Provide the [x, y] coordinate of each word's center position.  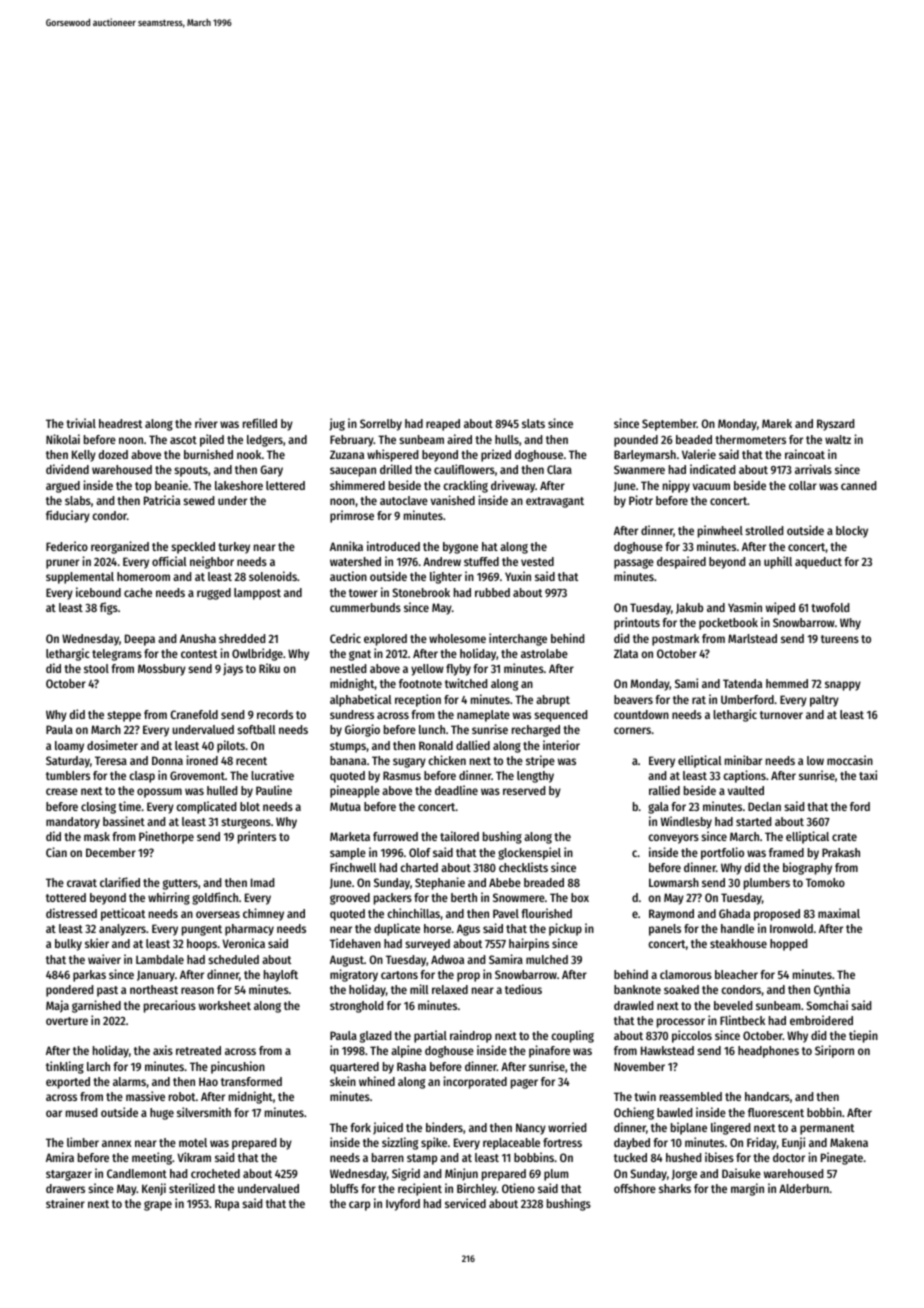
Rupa [227, 1205]
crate [844, 837]
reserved [524, 790]
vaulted [746, 790]
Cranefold [194, 714]
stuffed [481, 561]
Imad [262, 882]
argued [63, 487]
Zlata [626, 653]
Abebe [505, 882]
